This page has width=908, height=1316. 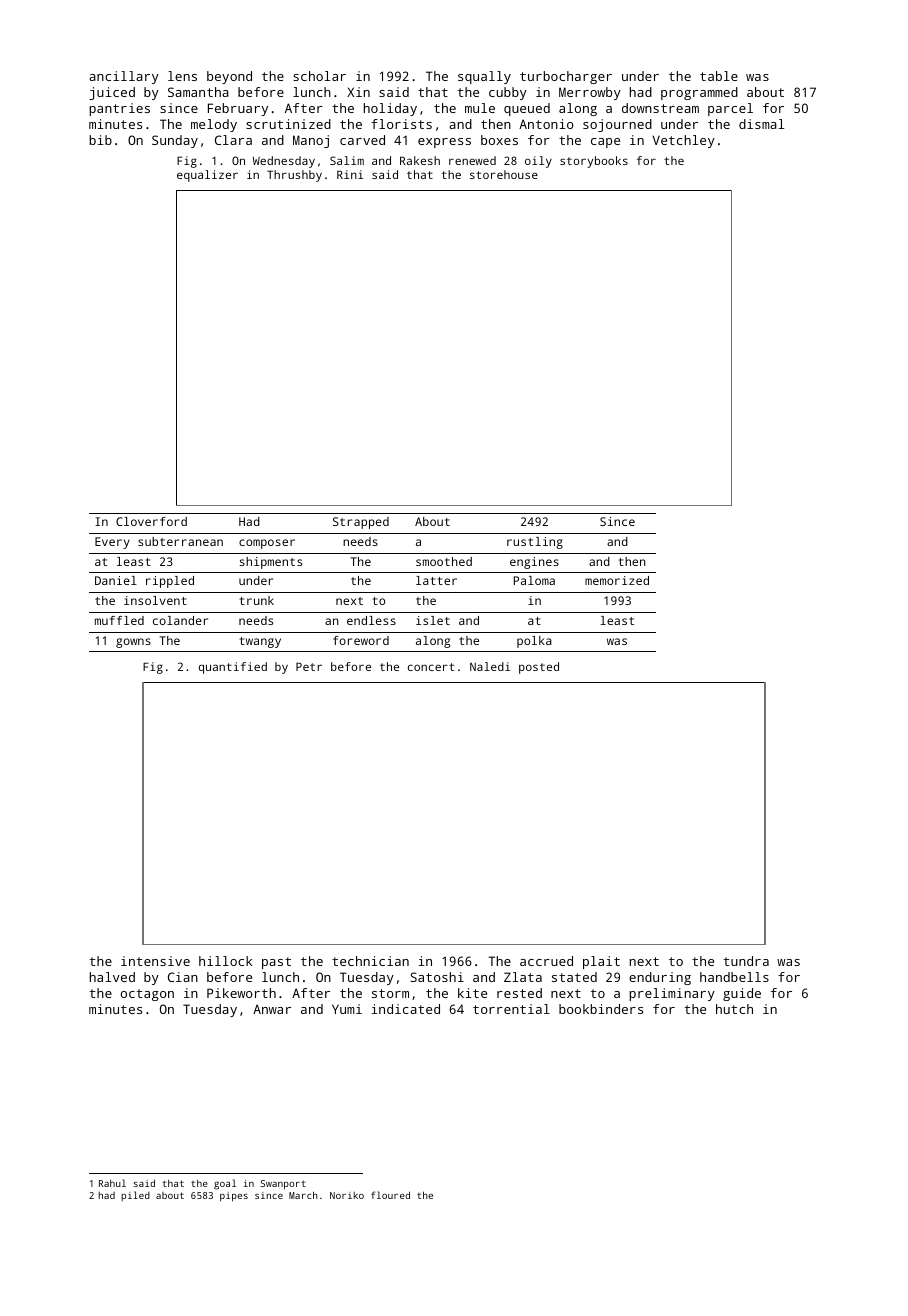 What do you see at coordinates (734, 1009) in the page?
I see `hutch` at bounding box center [734, 1009].
